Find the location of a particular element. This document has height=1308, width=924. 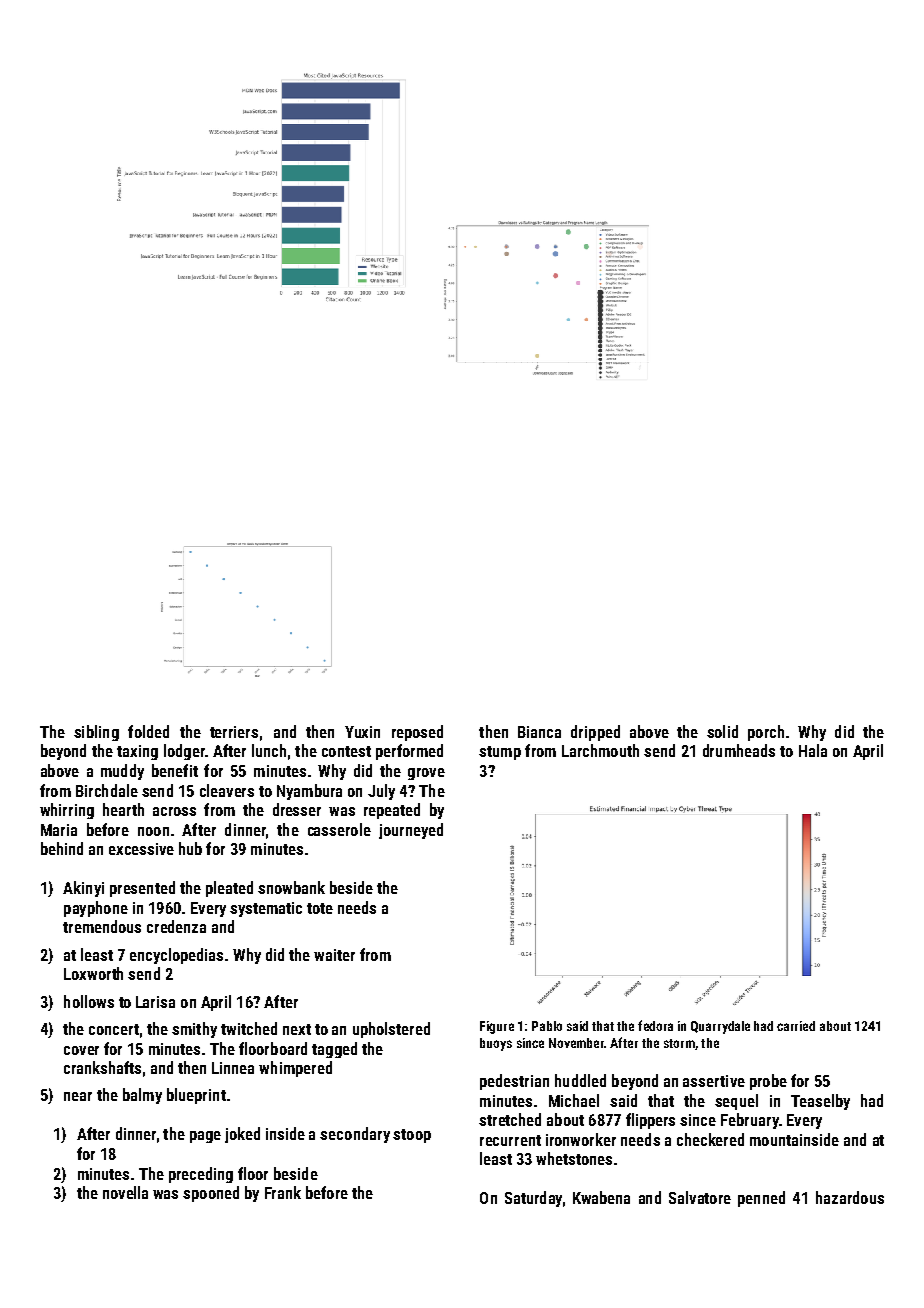

smithy is located at coordinates (194, 1030).
